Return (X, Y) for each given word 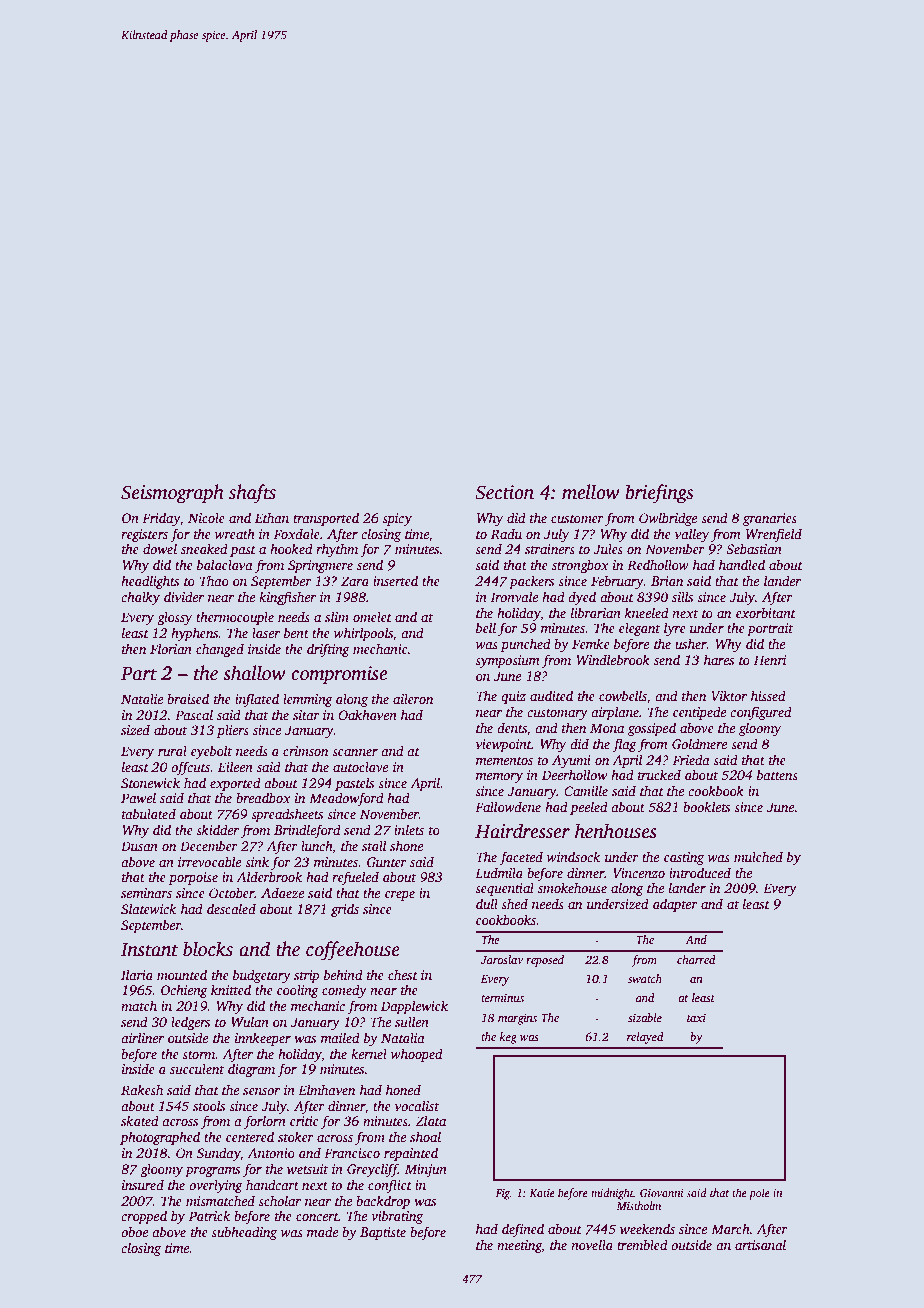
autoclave (360, 766)
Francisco (352, 1153)
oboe (134, 1231)
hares (719, 659)
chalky (140, 598)
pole (759, 1194)
